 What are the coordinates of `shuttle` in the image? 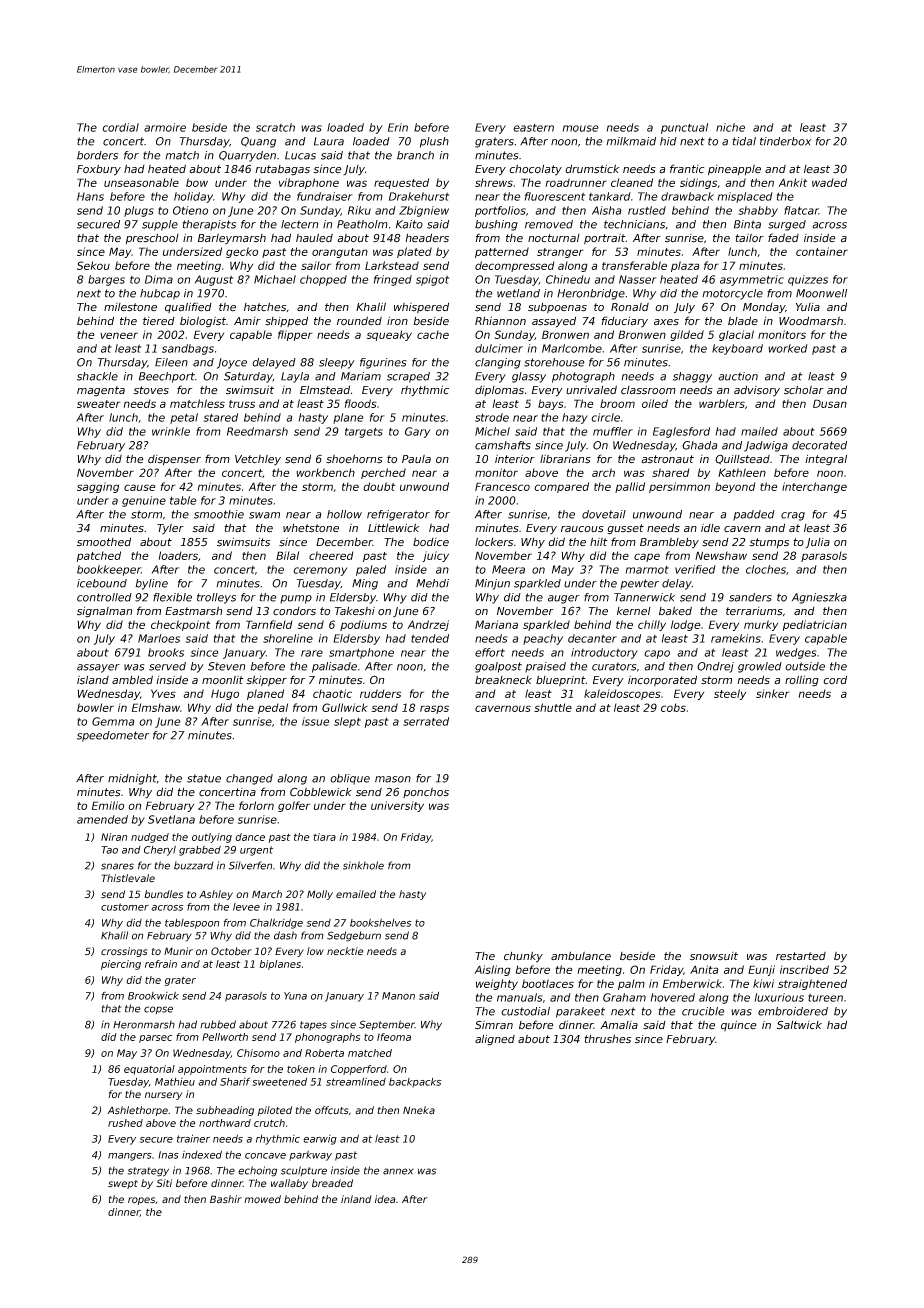 It's located at (553, 707).
